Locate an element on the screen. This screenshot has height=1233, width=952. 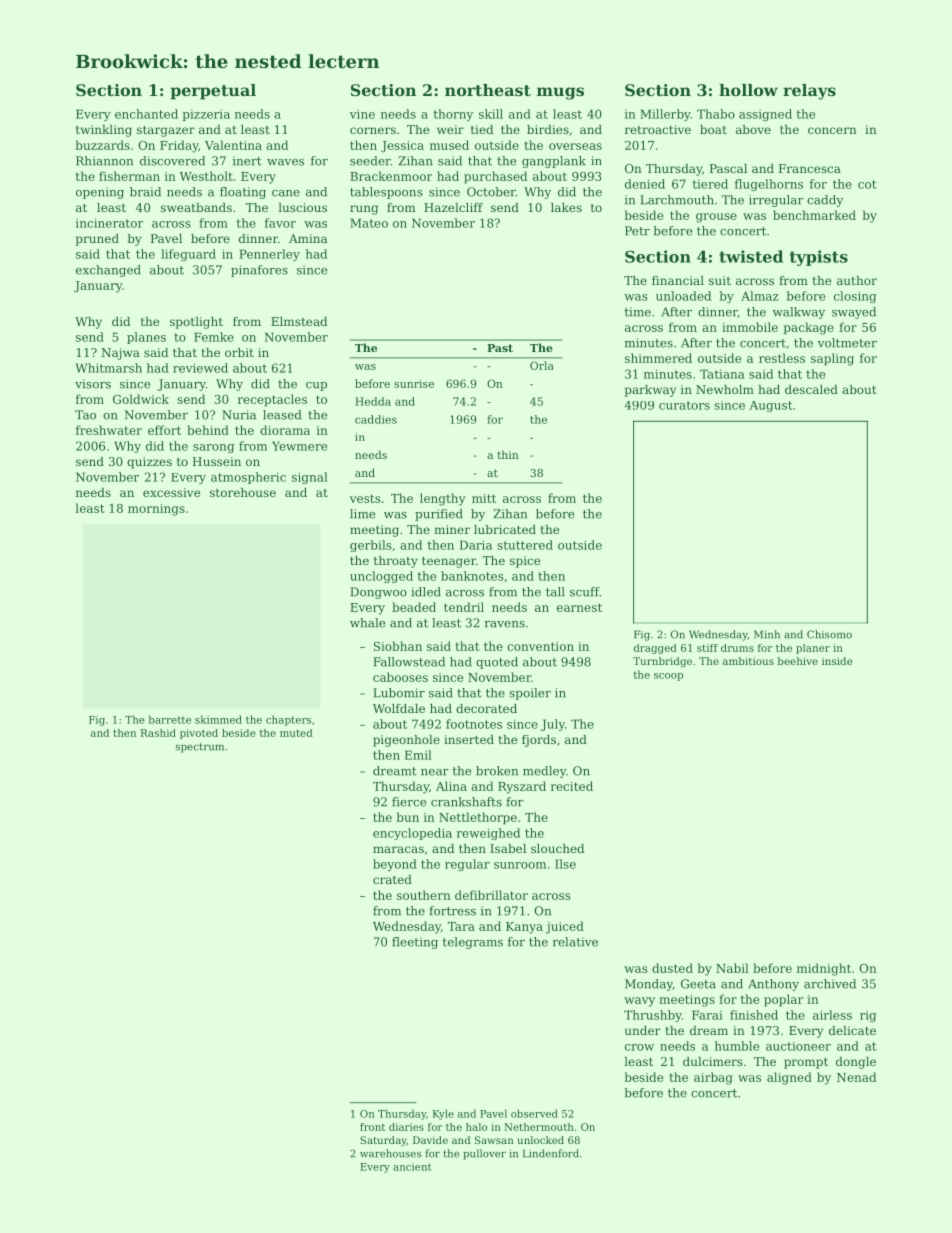
spice is located at coordinates (525, 562).
